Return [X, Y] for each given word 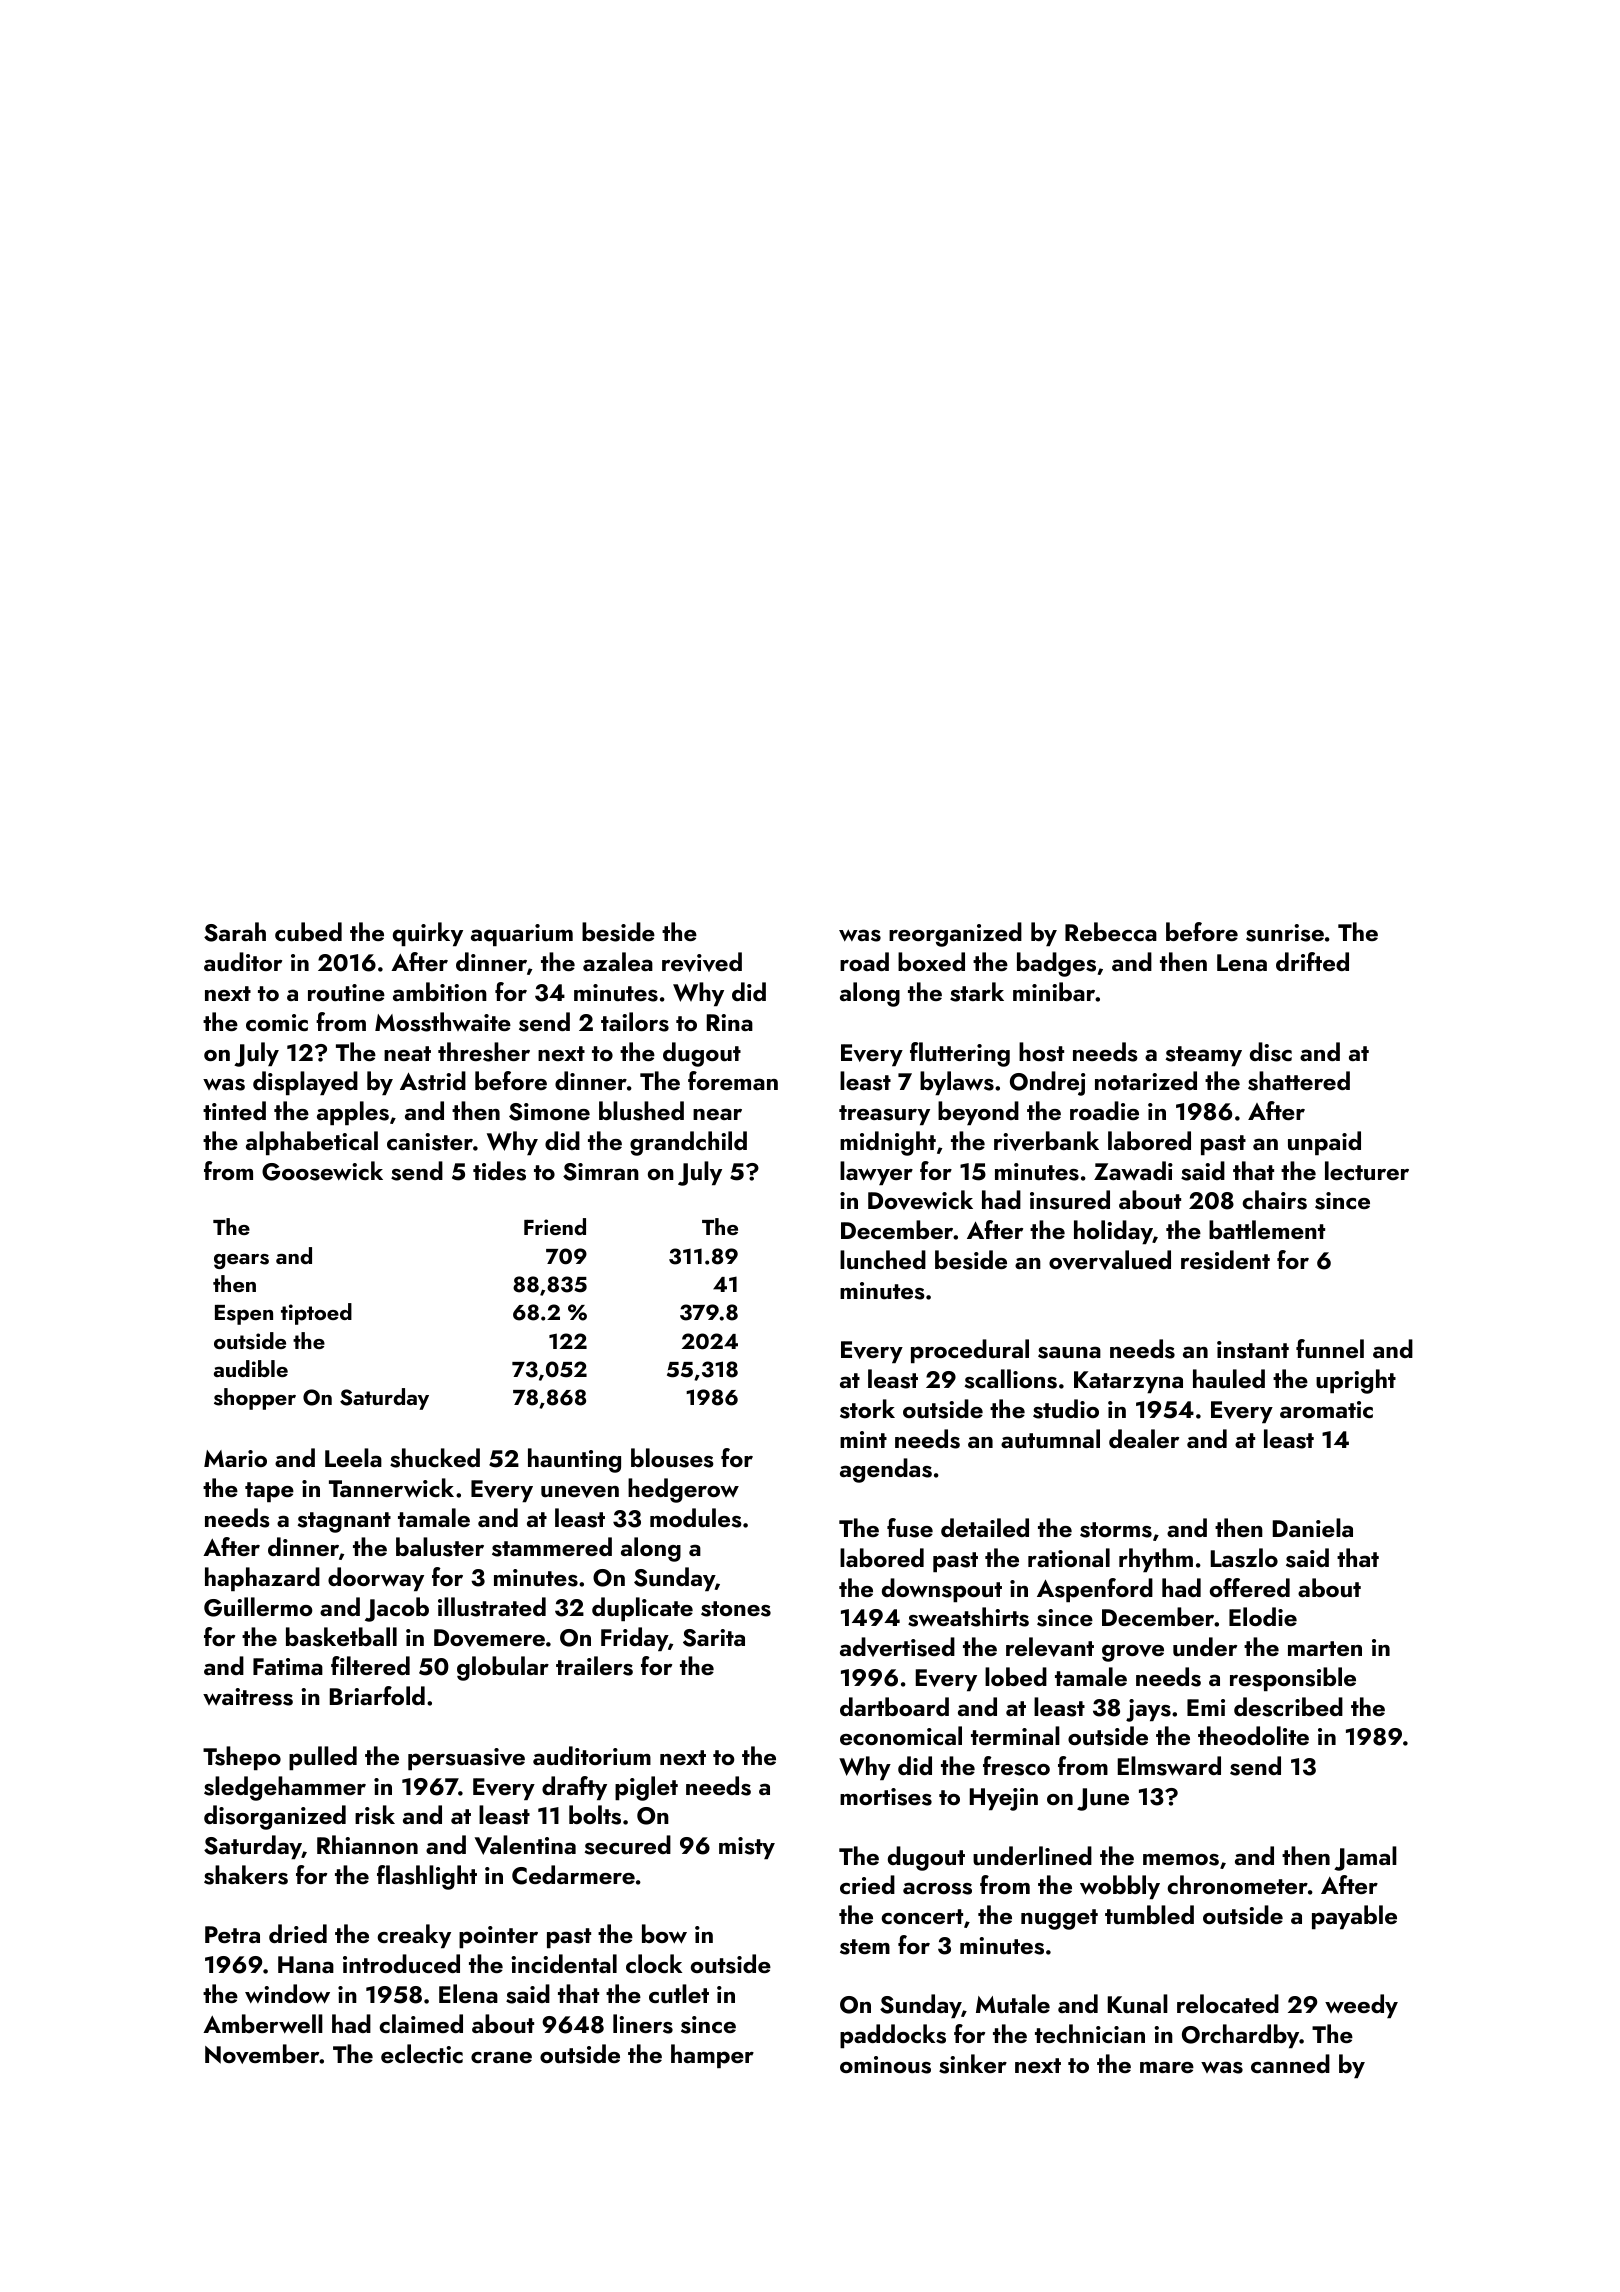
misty [747, 1848]
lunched [883, 1259]
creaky [414, 1936]
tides [499, 1171]
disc [1271, 1052]
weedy [1361, 2006]
